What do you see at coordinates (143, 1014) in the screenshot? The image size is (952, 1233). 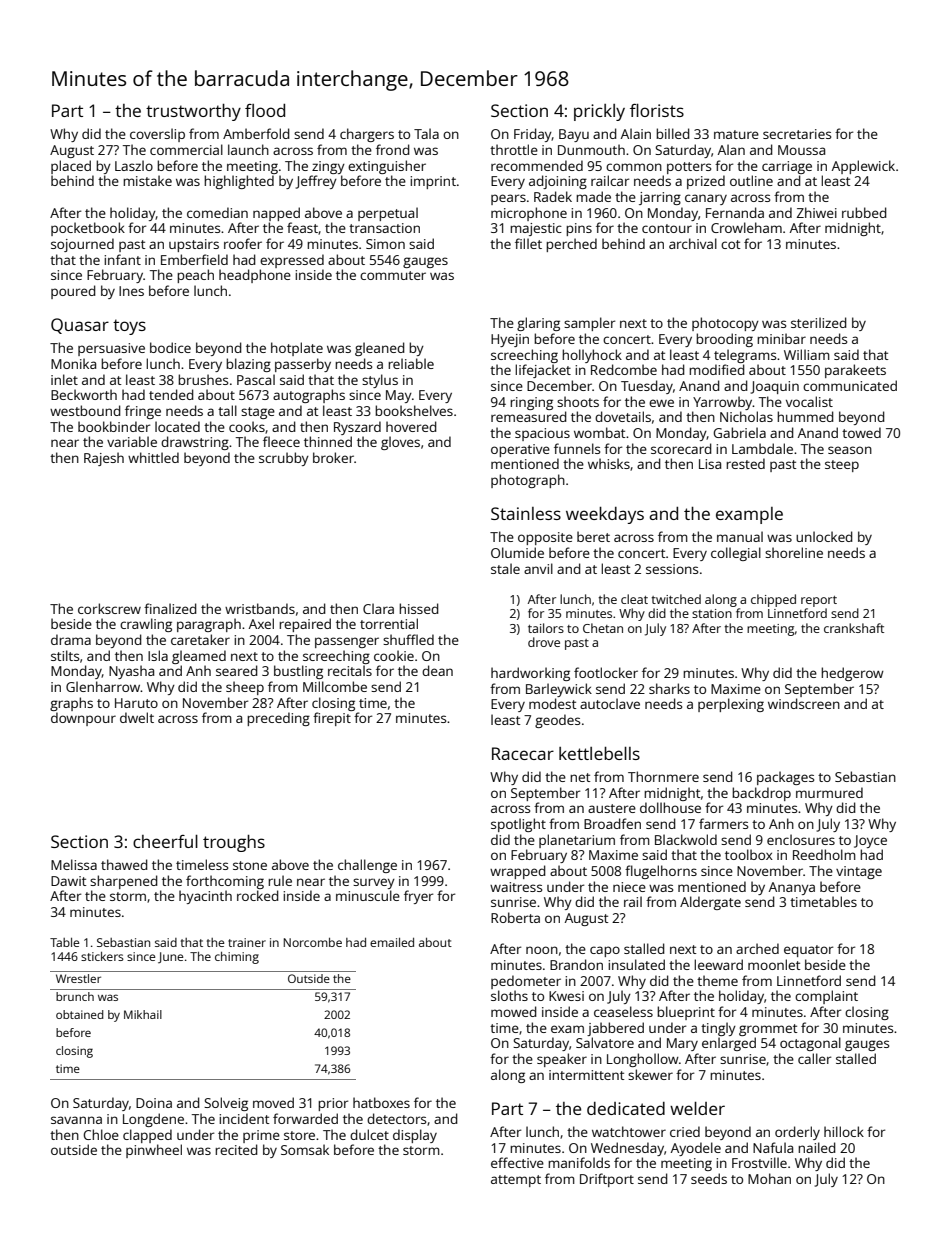 I see `Mikhail` at bounding box center [143, 1014].
